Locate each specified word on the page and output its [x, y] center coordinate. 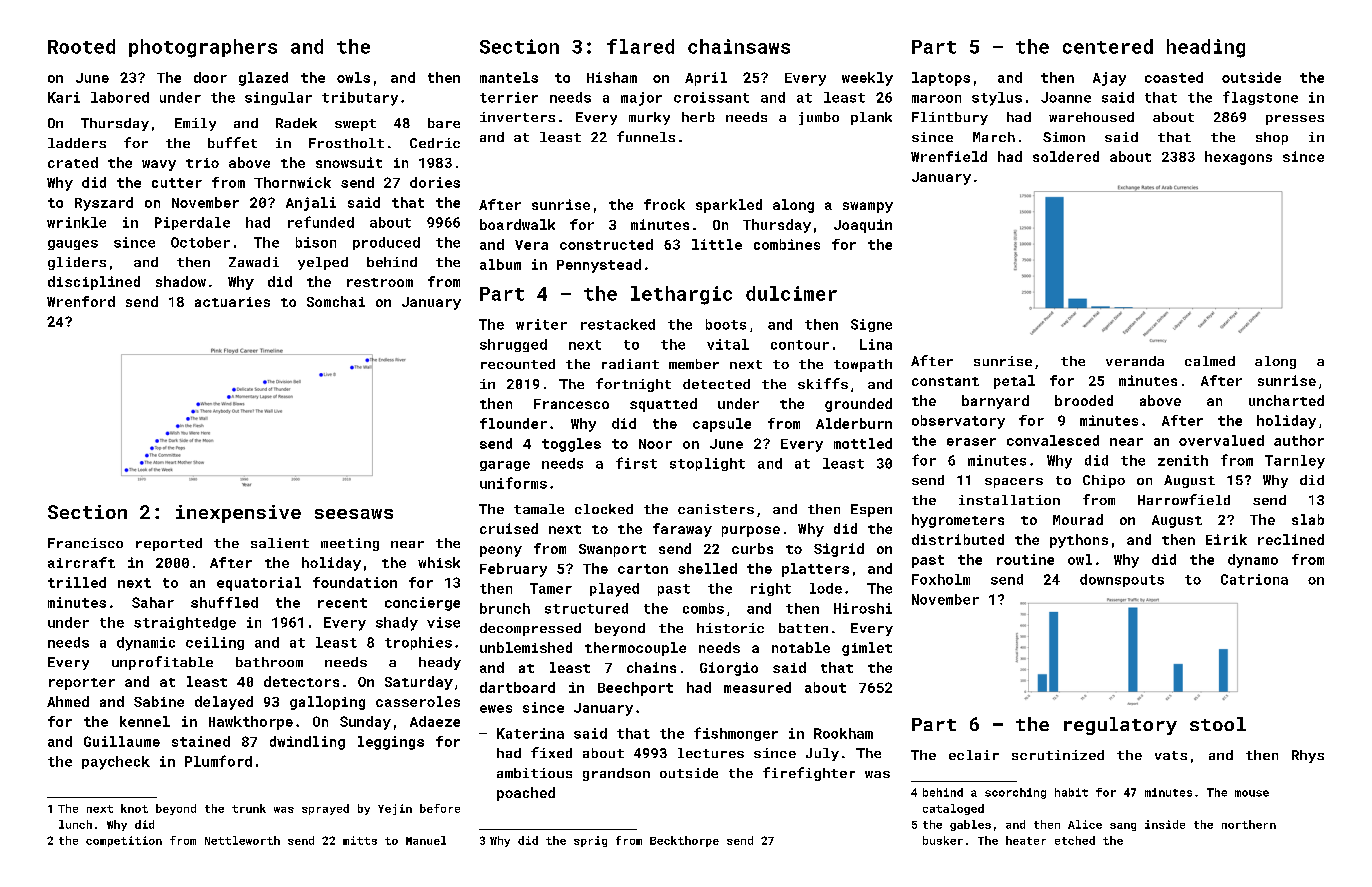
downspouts [1122, 580]
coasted [1174, 77]
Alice [1085, 824]
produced [386, 243]
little [717, 244]
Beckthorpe [684, 841]
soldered [1066, 156]
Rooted [81, 46]
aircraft [81, 562]
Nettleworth [242, 840]
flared [640, 46]
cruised [509, 528]
